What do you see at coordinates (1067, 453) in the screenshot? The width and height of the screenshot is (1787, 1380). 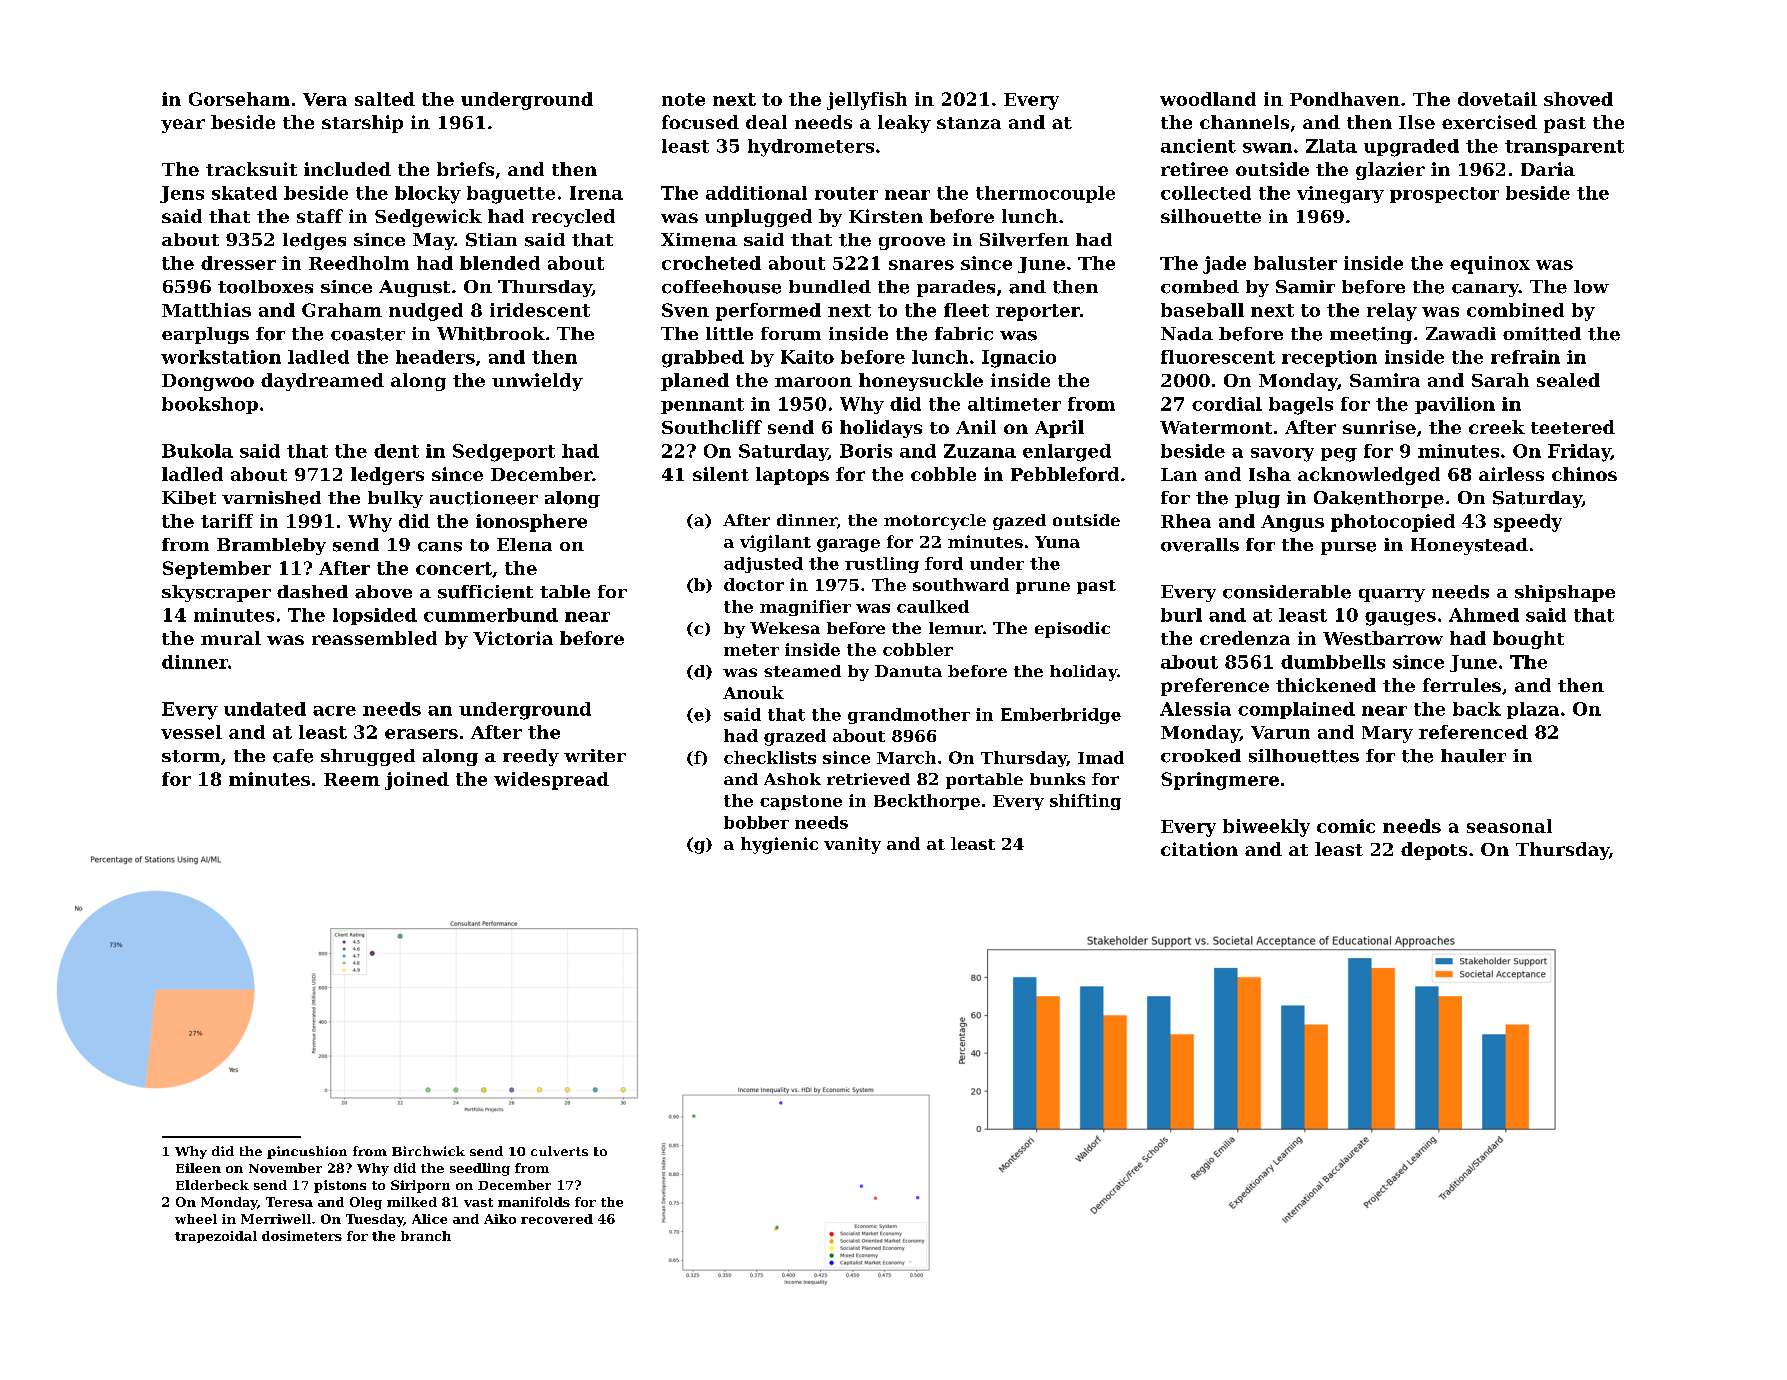 I see `enlarged` at bounding box center [1067, 453].
